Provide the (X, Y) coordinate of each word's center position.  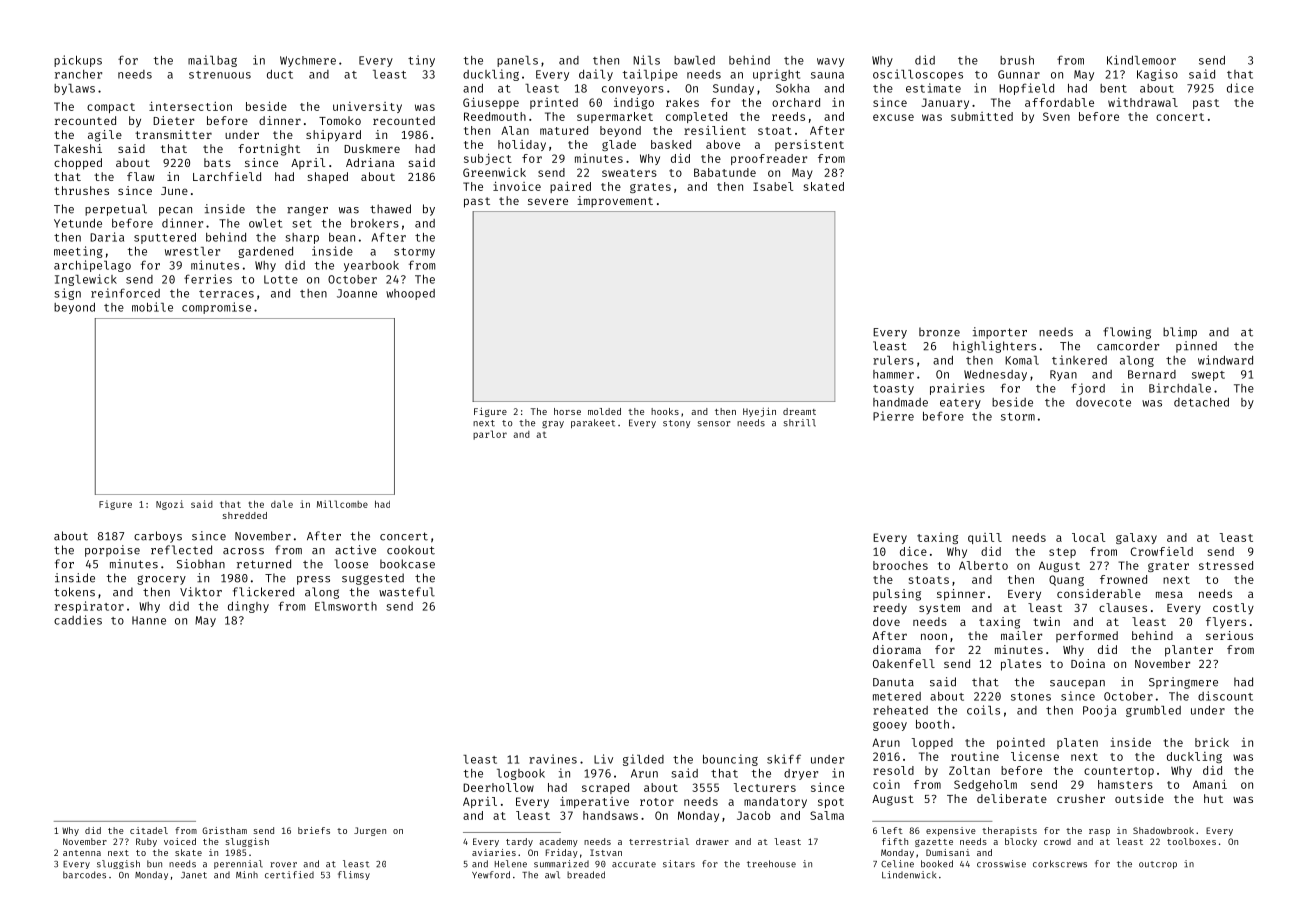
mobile (152, 307)
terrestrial (659, 841)
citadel (149, 830)
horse (567, 411)
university (367, 107)
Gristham (224, 830)
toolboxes (1191, 841)
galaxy (1136, 538)
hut (1213, 798)
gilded (643, 760)
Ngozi (170, 505)
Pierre (893, 416)
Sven (1056, 116)
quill (985, 538)
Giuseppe (491, 103)
